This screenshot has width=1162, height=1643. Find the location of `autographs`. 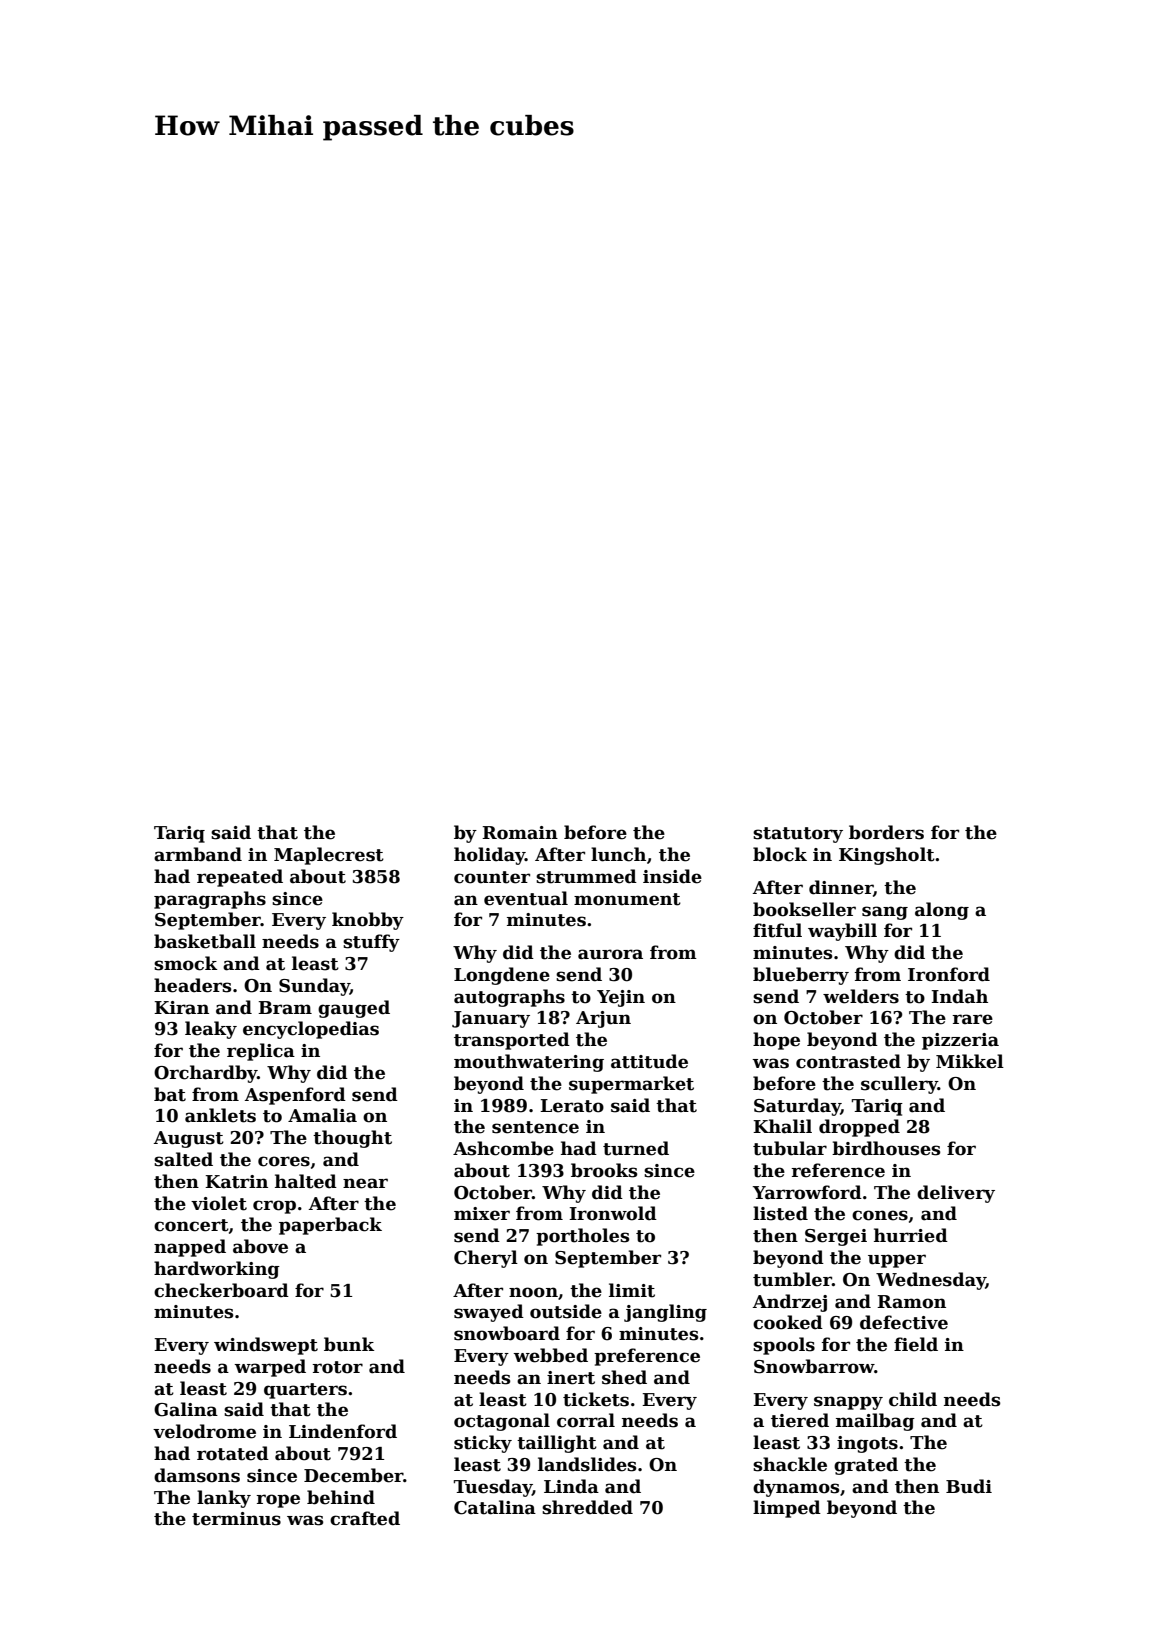

autographs is located at coordinates (509, 998).
